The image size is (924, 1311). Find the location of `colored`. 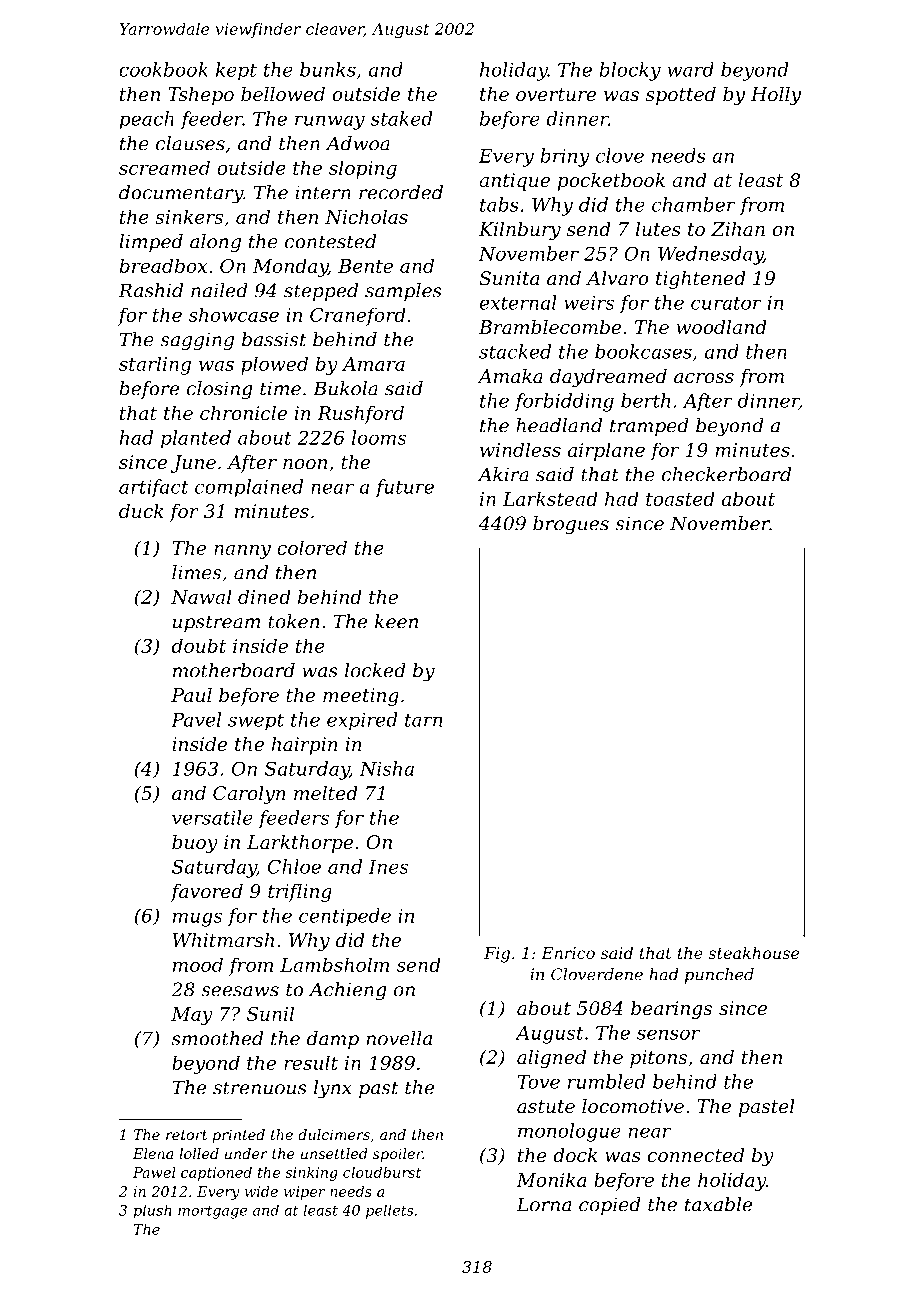

colored is located at coordinates (312, 547).
